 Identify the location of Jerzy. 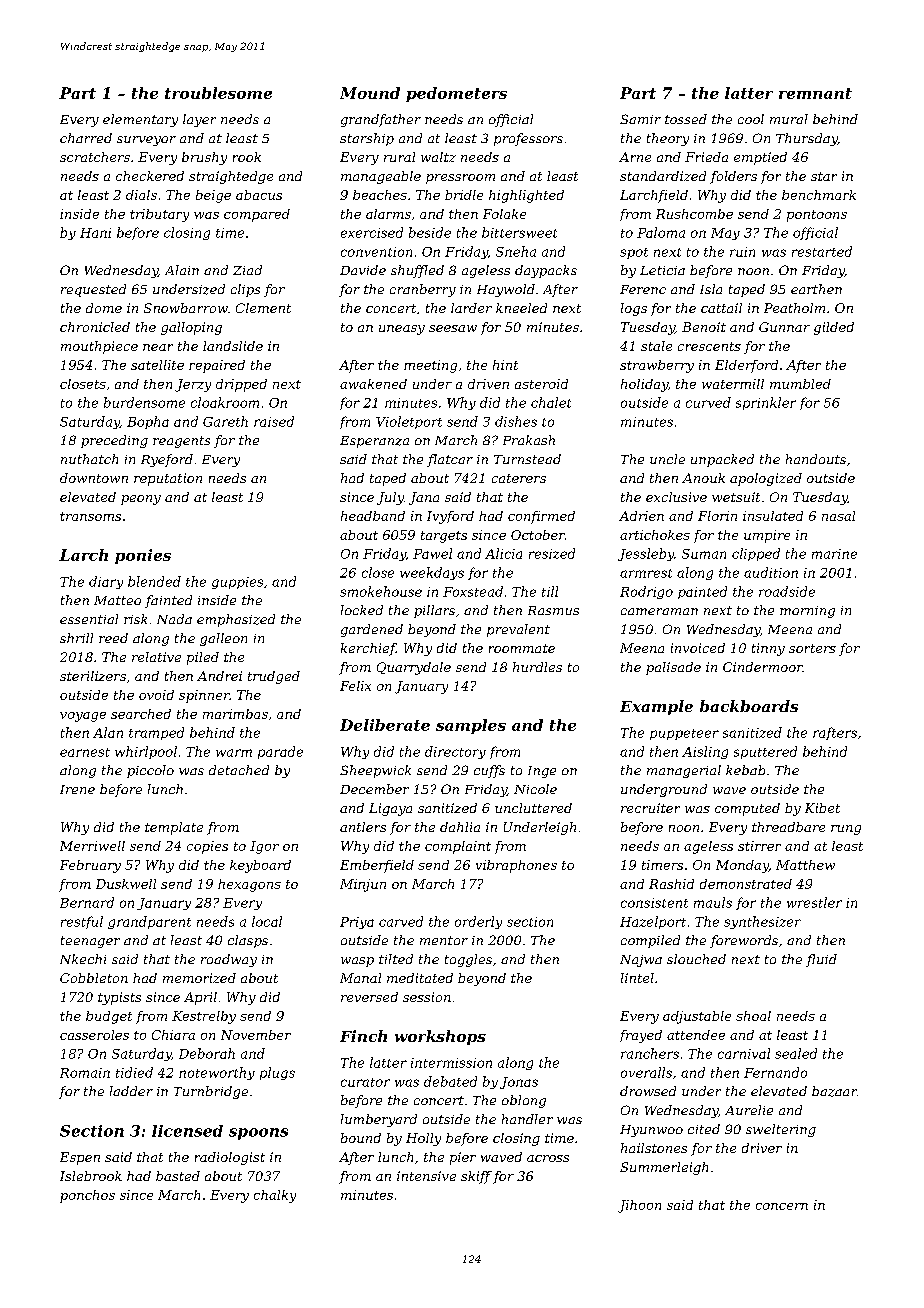
(193, 385).
